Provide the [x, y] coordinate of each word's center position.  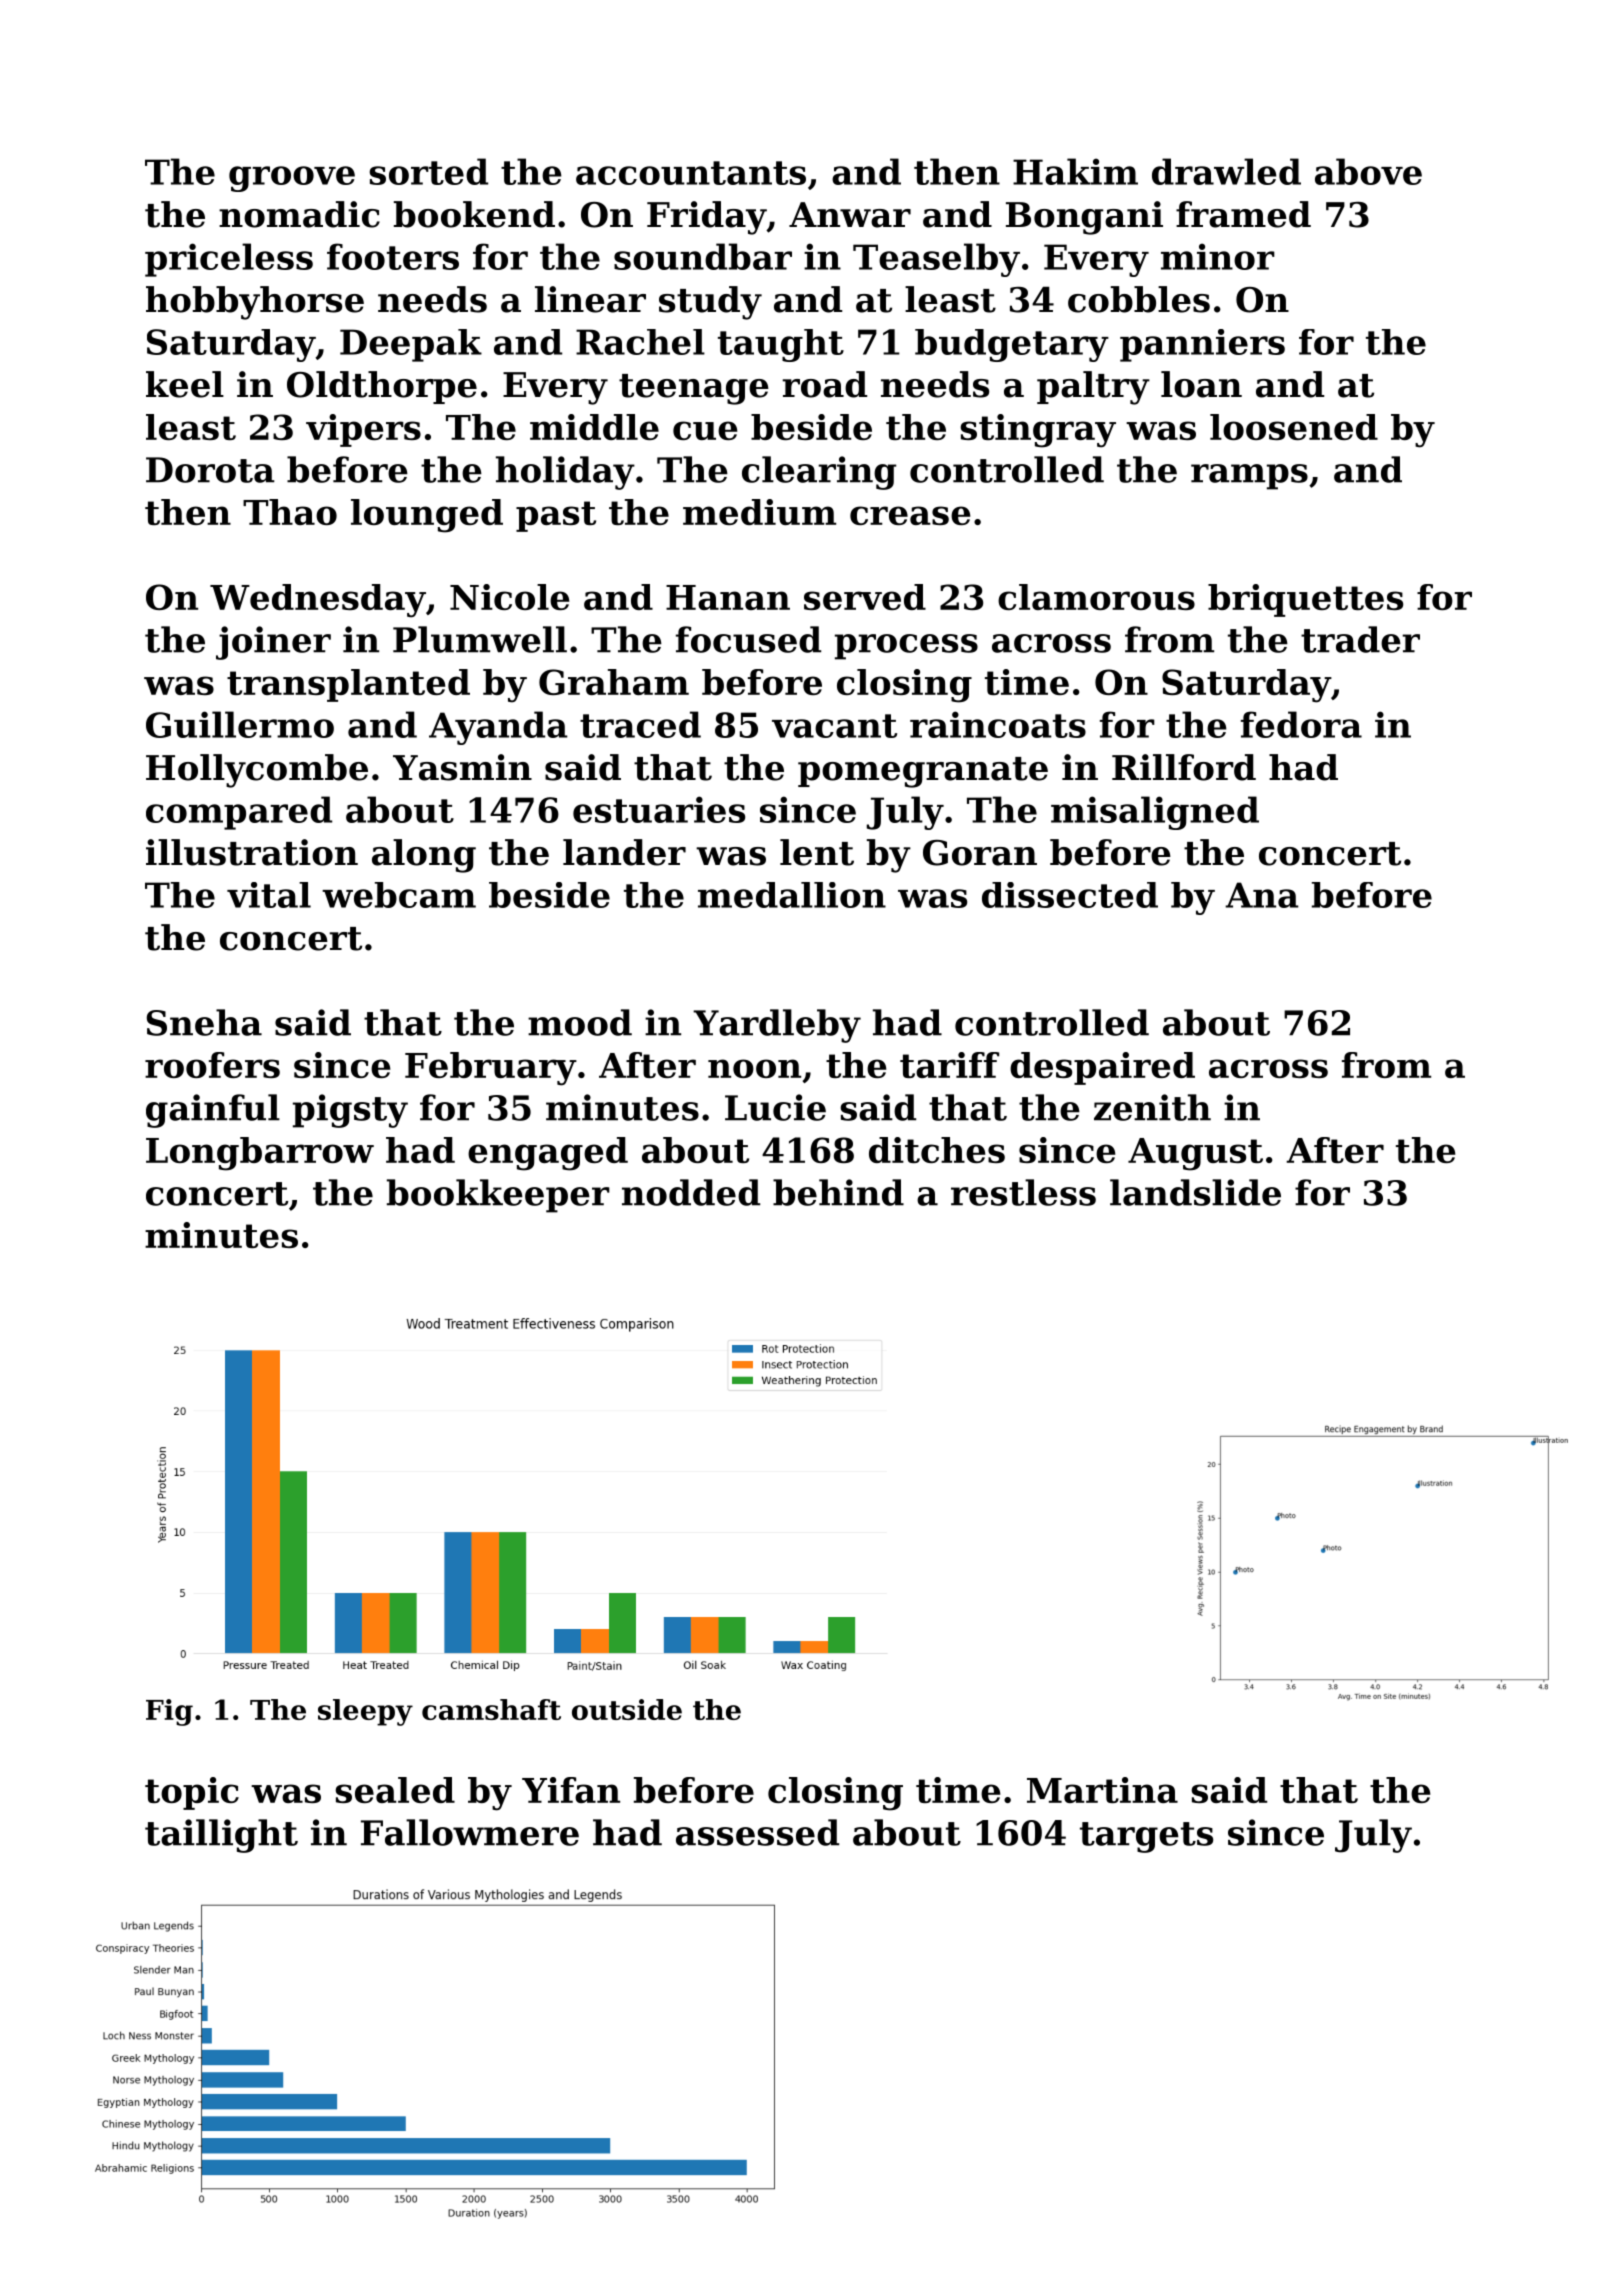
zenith [1152, 1107]
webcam [399, 895]
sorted [429, 171]
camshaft [491, 1709]
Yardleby [777, 1026]
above [1368, 171]
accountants [691, 173]
